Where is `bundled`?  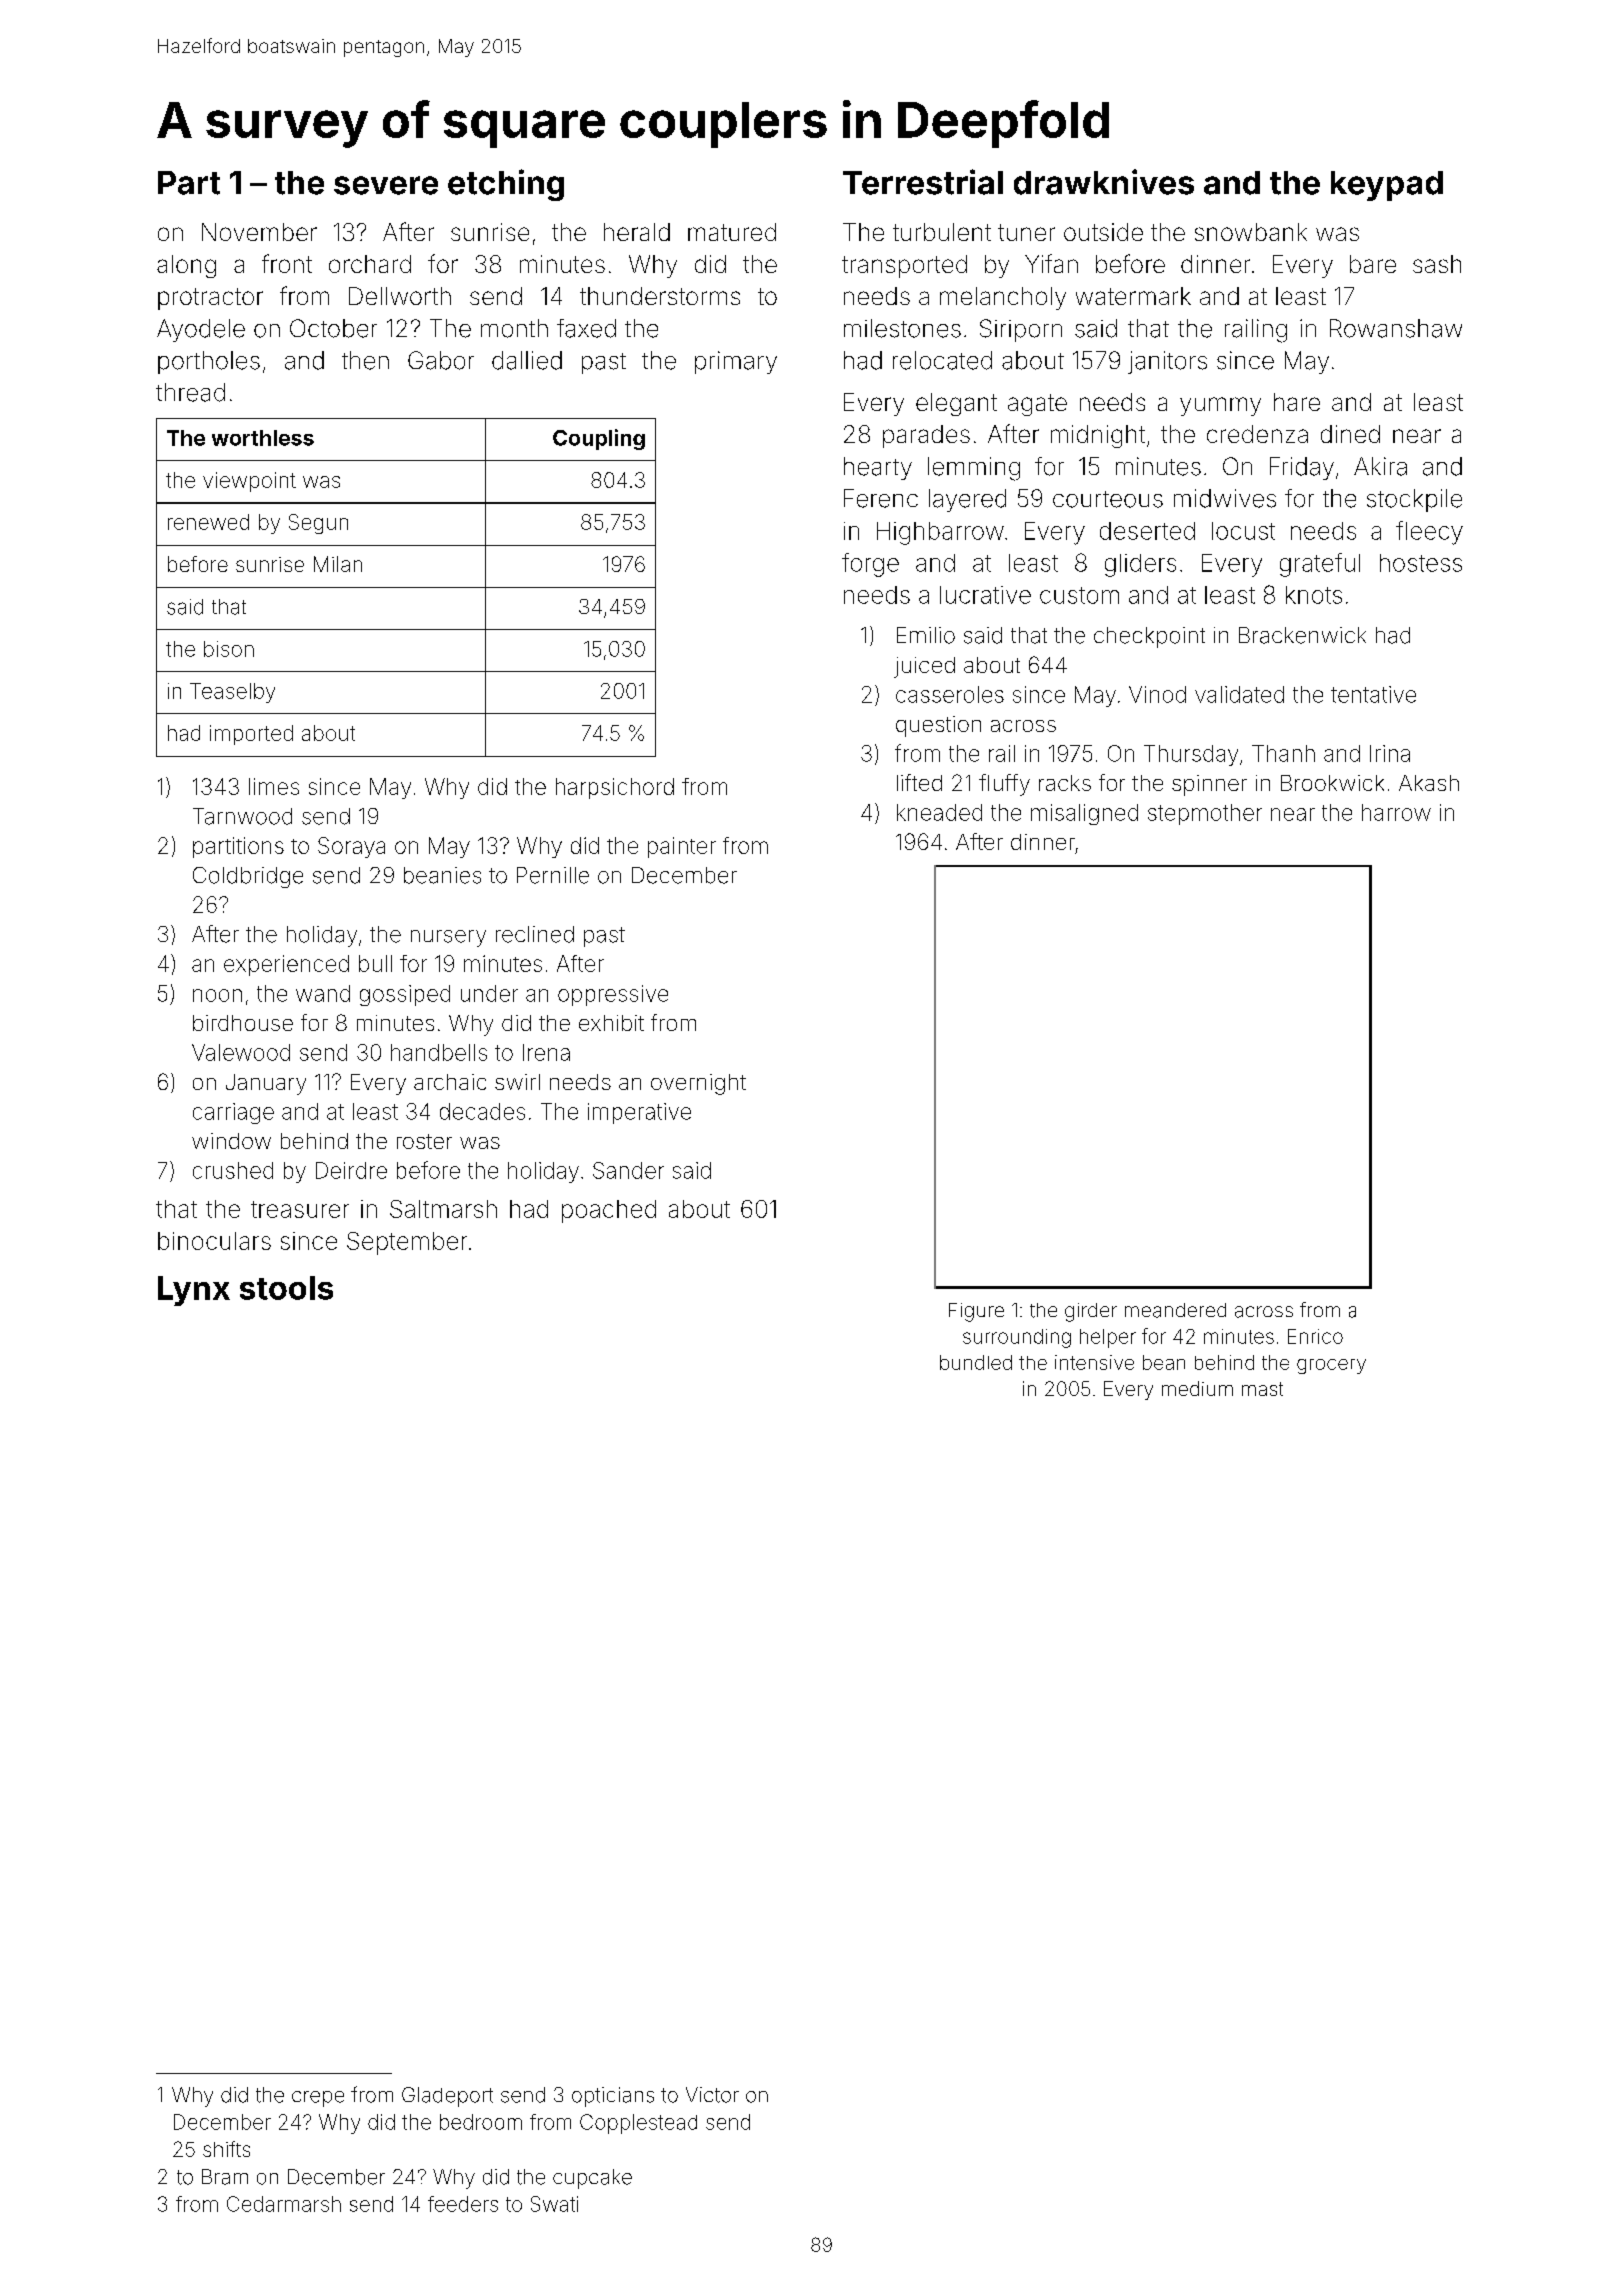
bundled is located at coordinates (976, 1362).
